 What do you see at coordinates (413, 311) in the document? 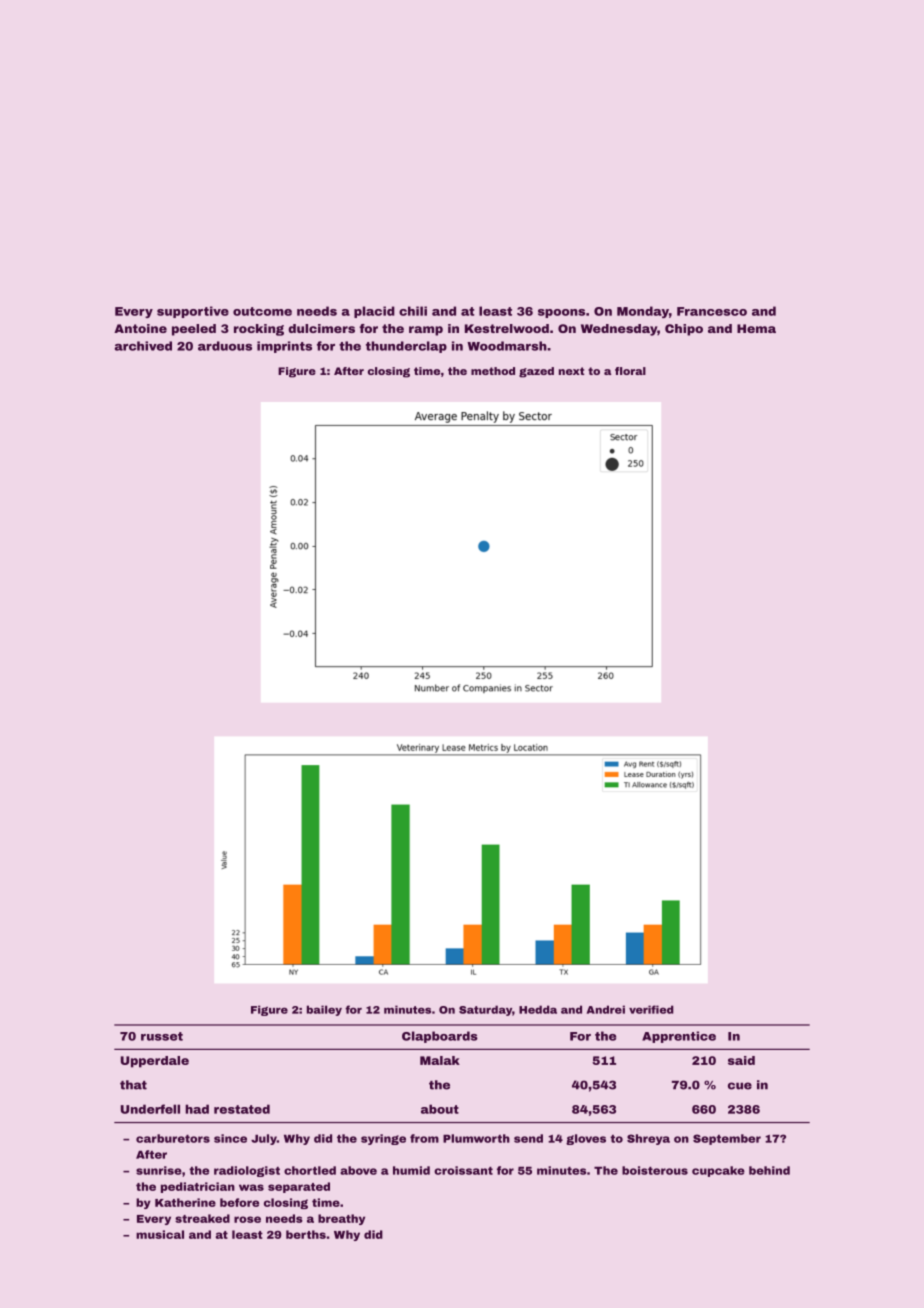
I see `chili` at bounding box center [413, 311].
